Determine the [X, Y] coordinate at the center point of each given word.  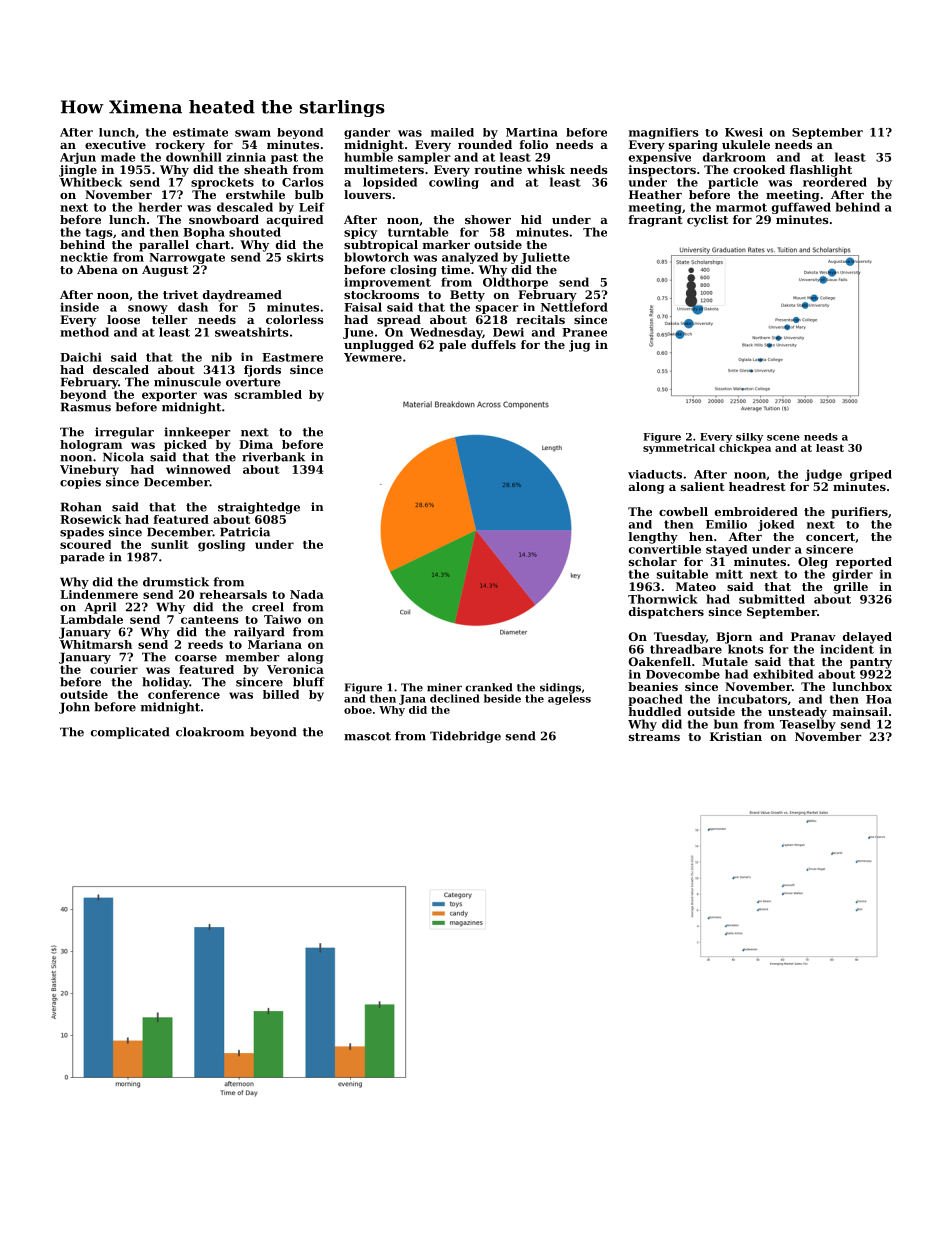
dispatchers [666, 613]
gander [367, 133]
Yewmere [373, 357]
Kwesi [744, 132]
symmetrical [679, 449]
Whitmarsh [96, 644]
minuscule [187, 382]
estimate [200, 132]
